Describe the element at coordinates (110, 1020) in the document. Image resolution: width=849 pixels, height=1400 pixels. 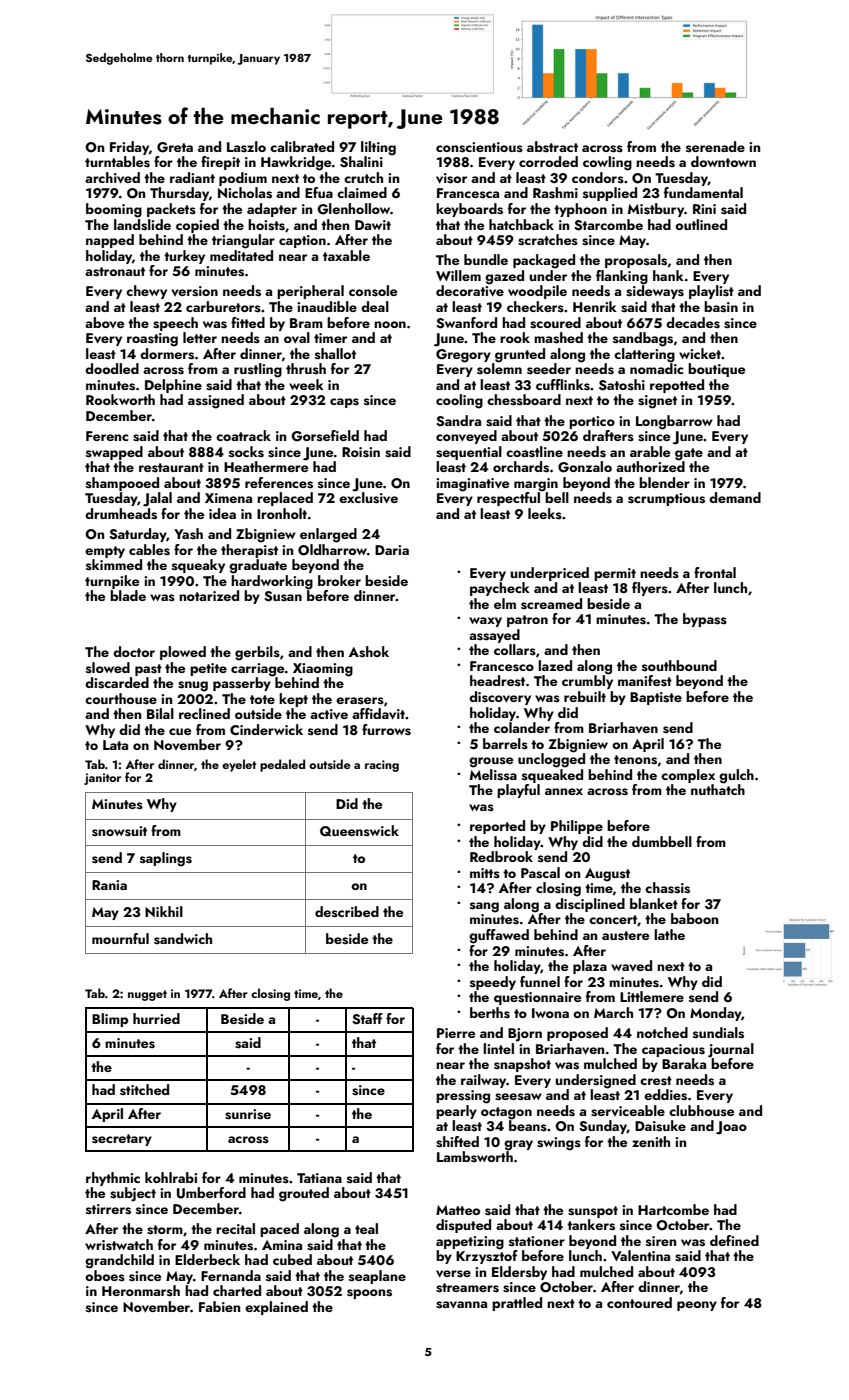
I see `Blimp` at that location.
